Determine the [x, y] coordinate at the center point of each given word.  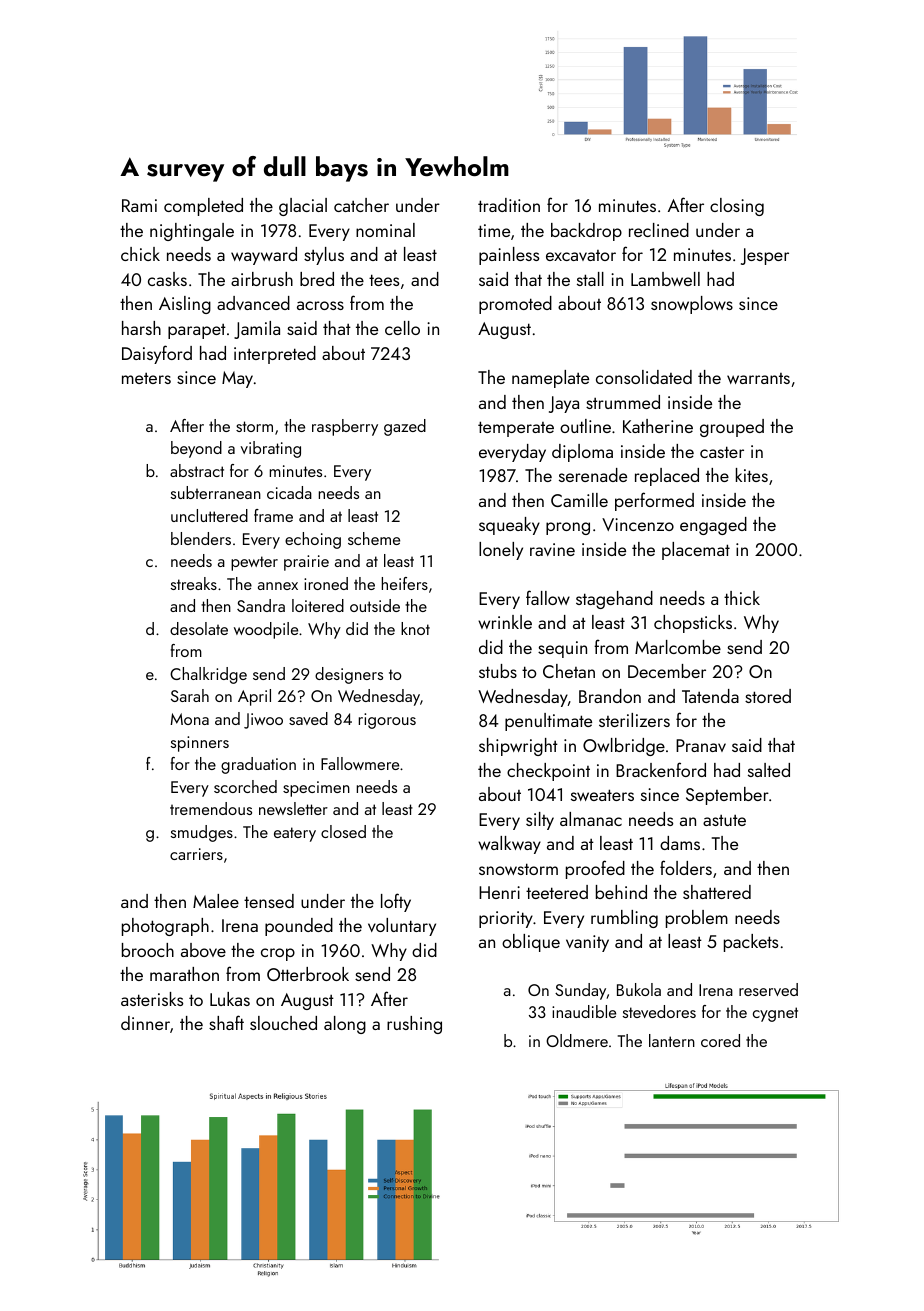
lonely [501, 551]
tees [384, 280]
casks [167, 279]
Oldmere [577, 1040]
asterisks [152, 999]
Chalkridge [208, 675]
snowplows [692, 305]
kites [752, 475]
